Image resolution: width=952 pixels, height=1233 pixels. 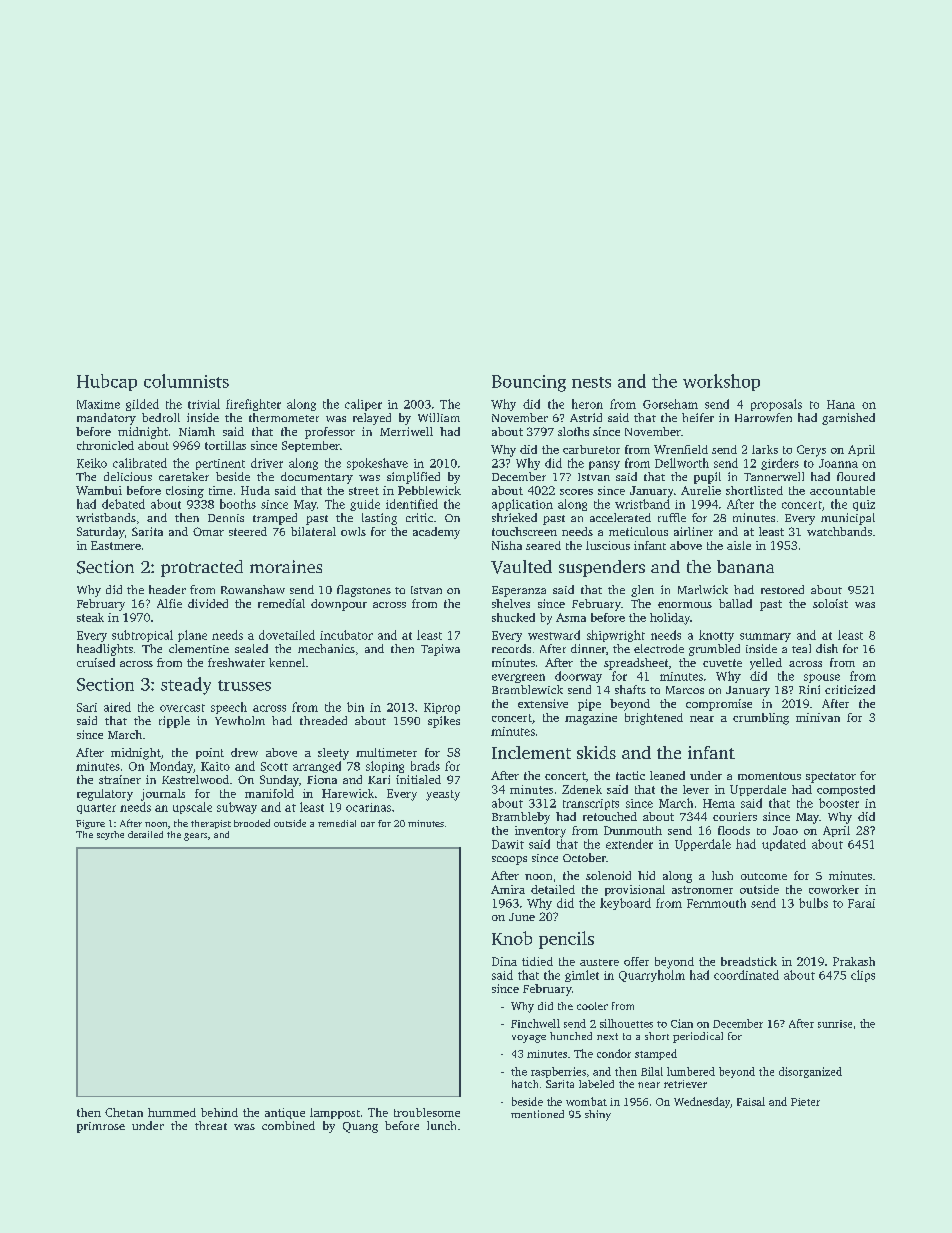 I want to click on cuvette, so click(x=722, y=663).
